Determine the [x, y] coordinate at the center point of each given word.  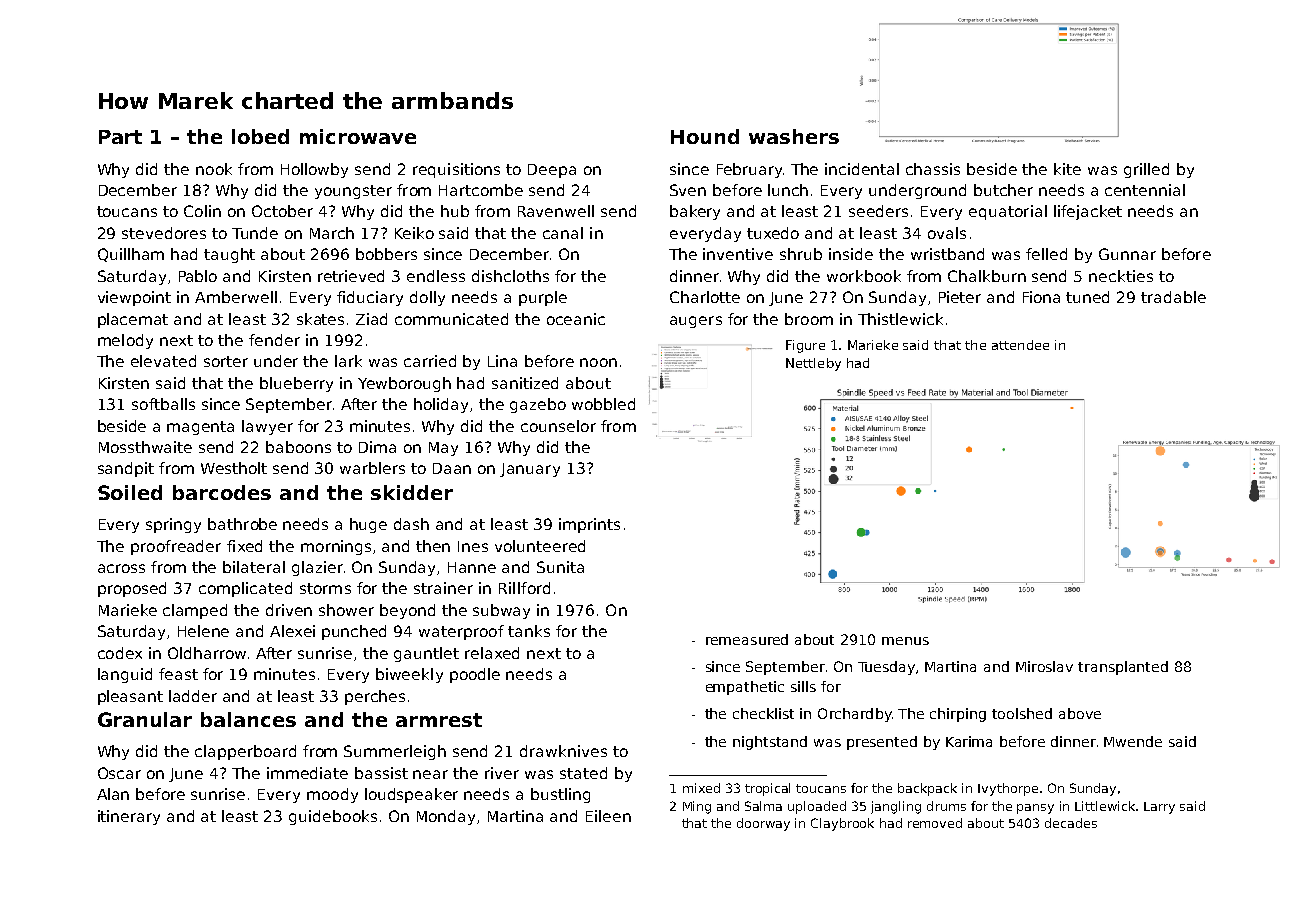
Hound [705, 136]
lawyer [267, 427]
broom [809, 319]
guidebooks [333, 817]
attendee [1020, 345]
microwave [358, 136]
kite [1067, 169]
